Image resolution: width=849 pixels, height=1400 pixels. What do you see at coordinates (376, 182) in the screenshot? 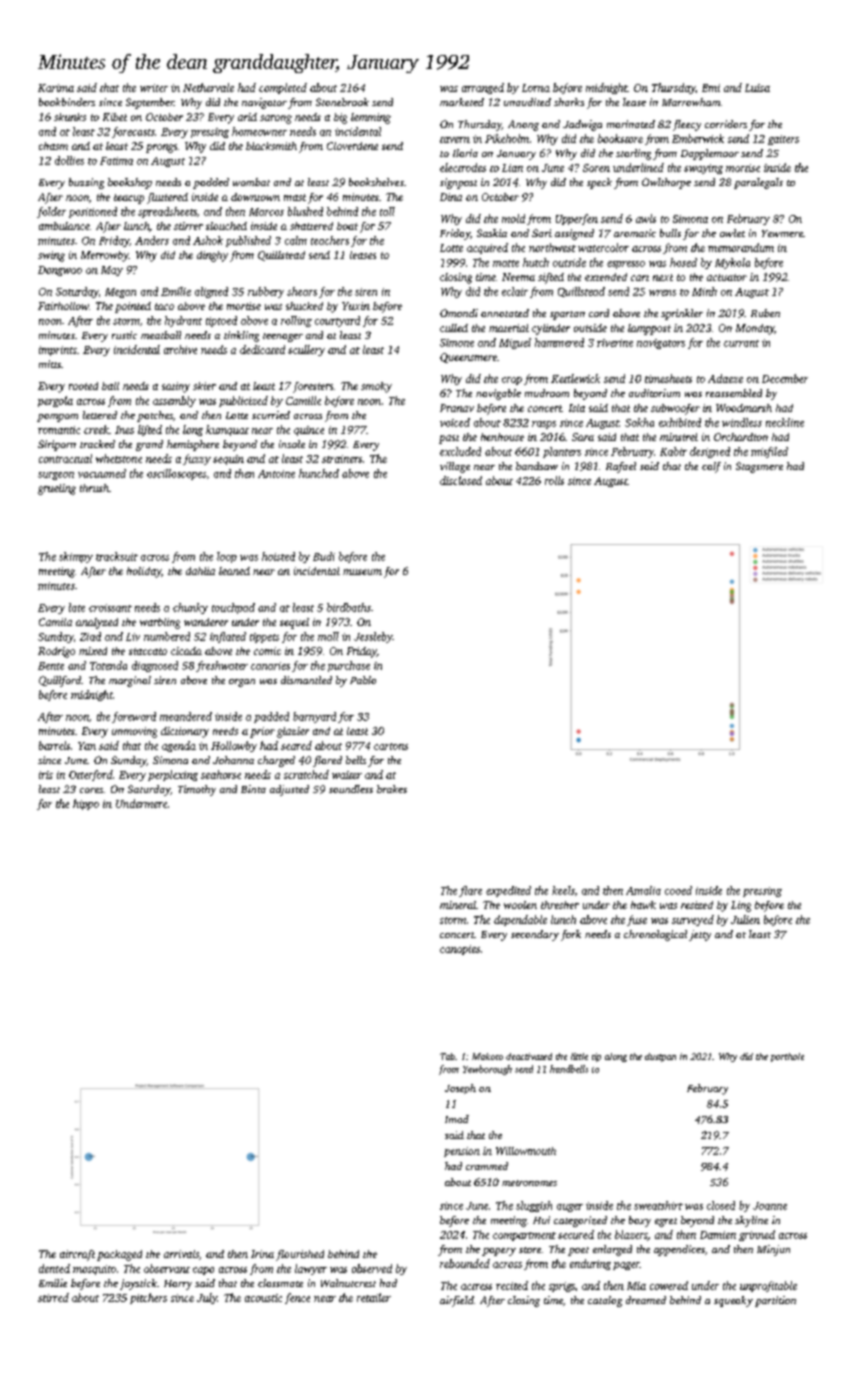
I see `bookshelves` at bounding box center [376, 182].
